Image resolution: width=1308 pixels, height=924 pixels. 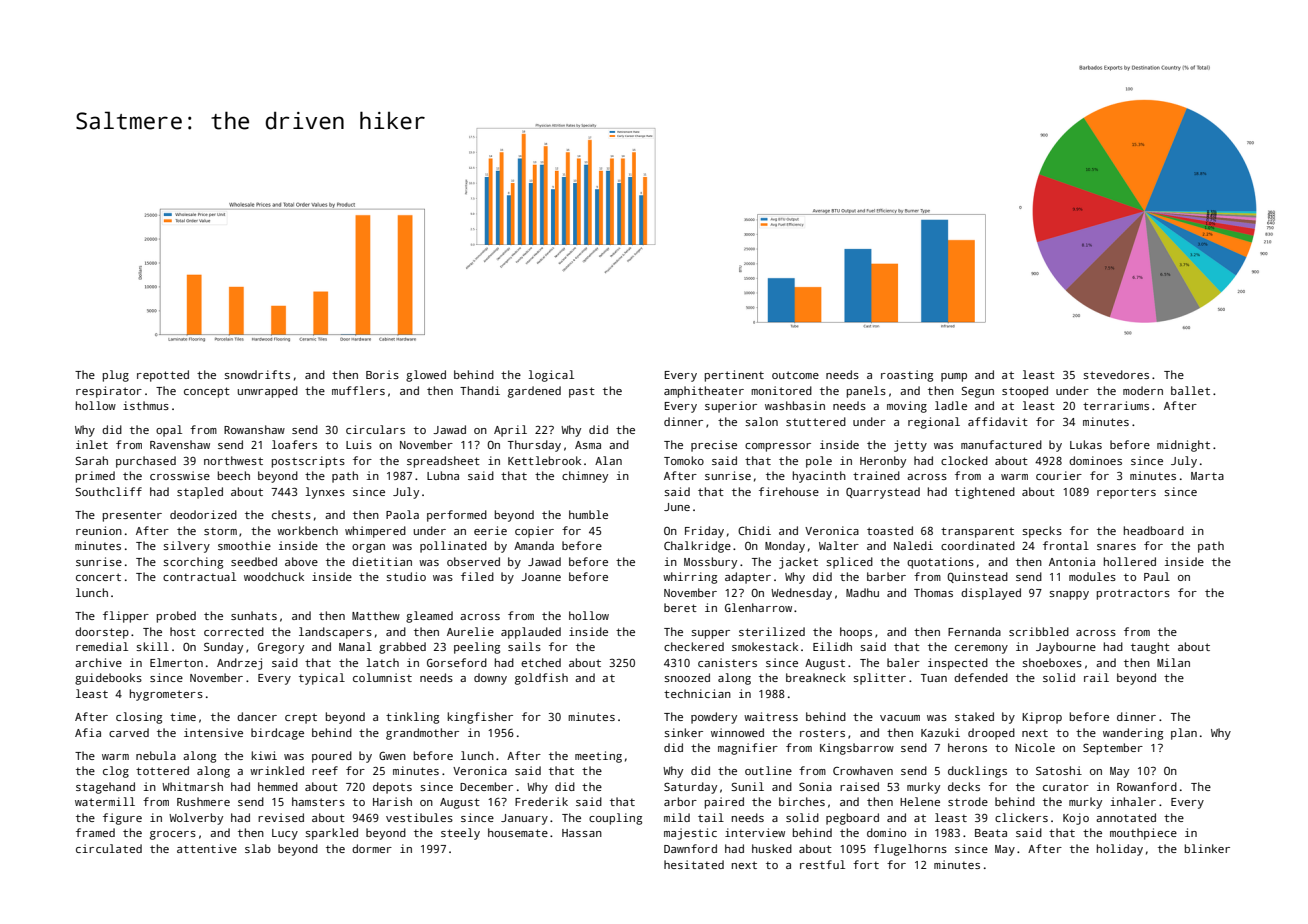 I want to click on Kiprop, so click(x=1042, y=718).
